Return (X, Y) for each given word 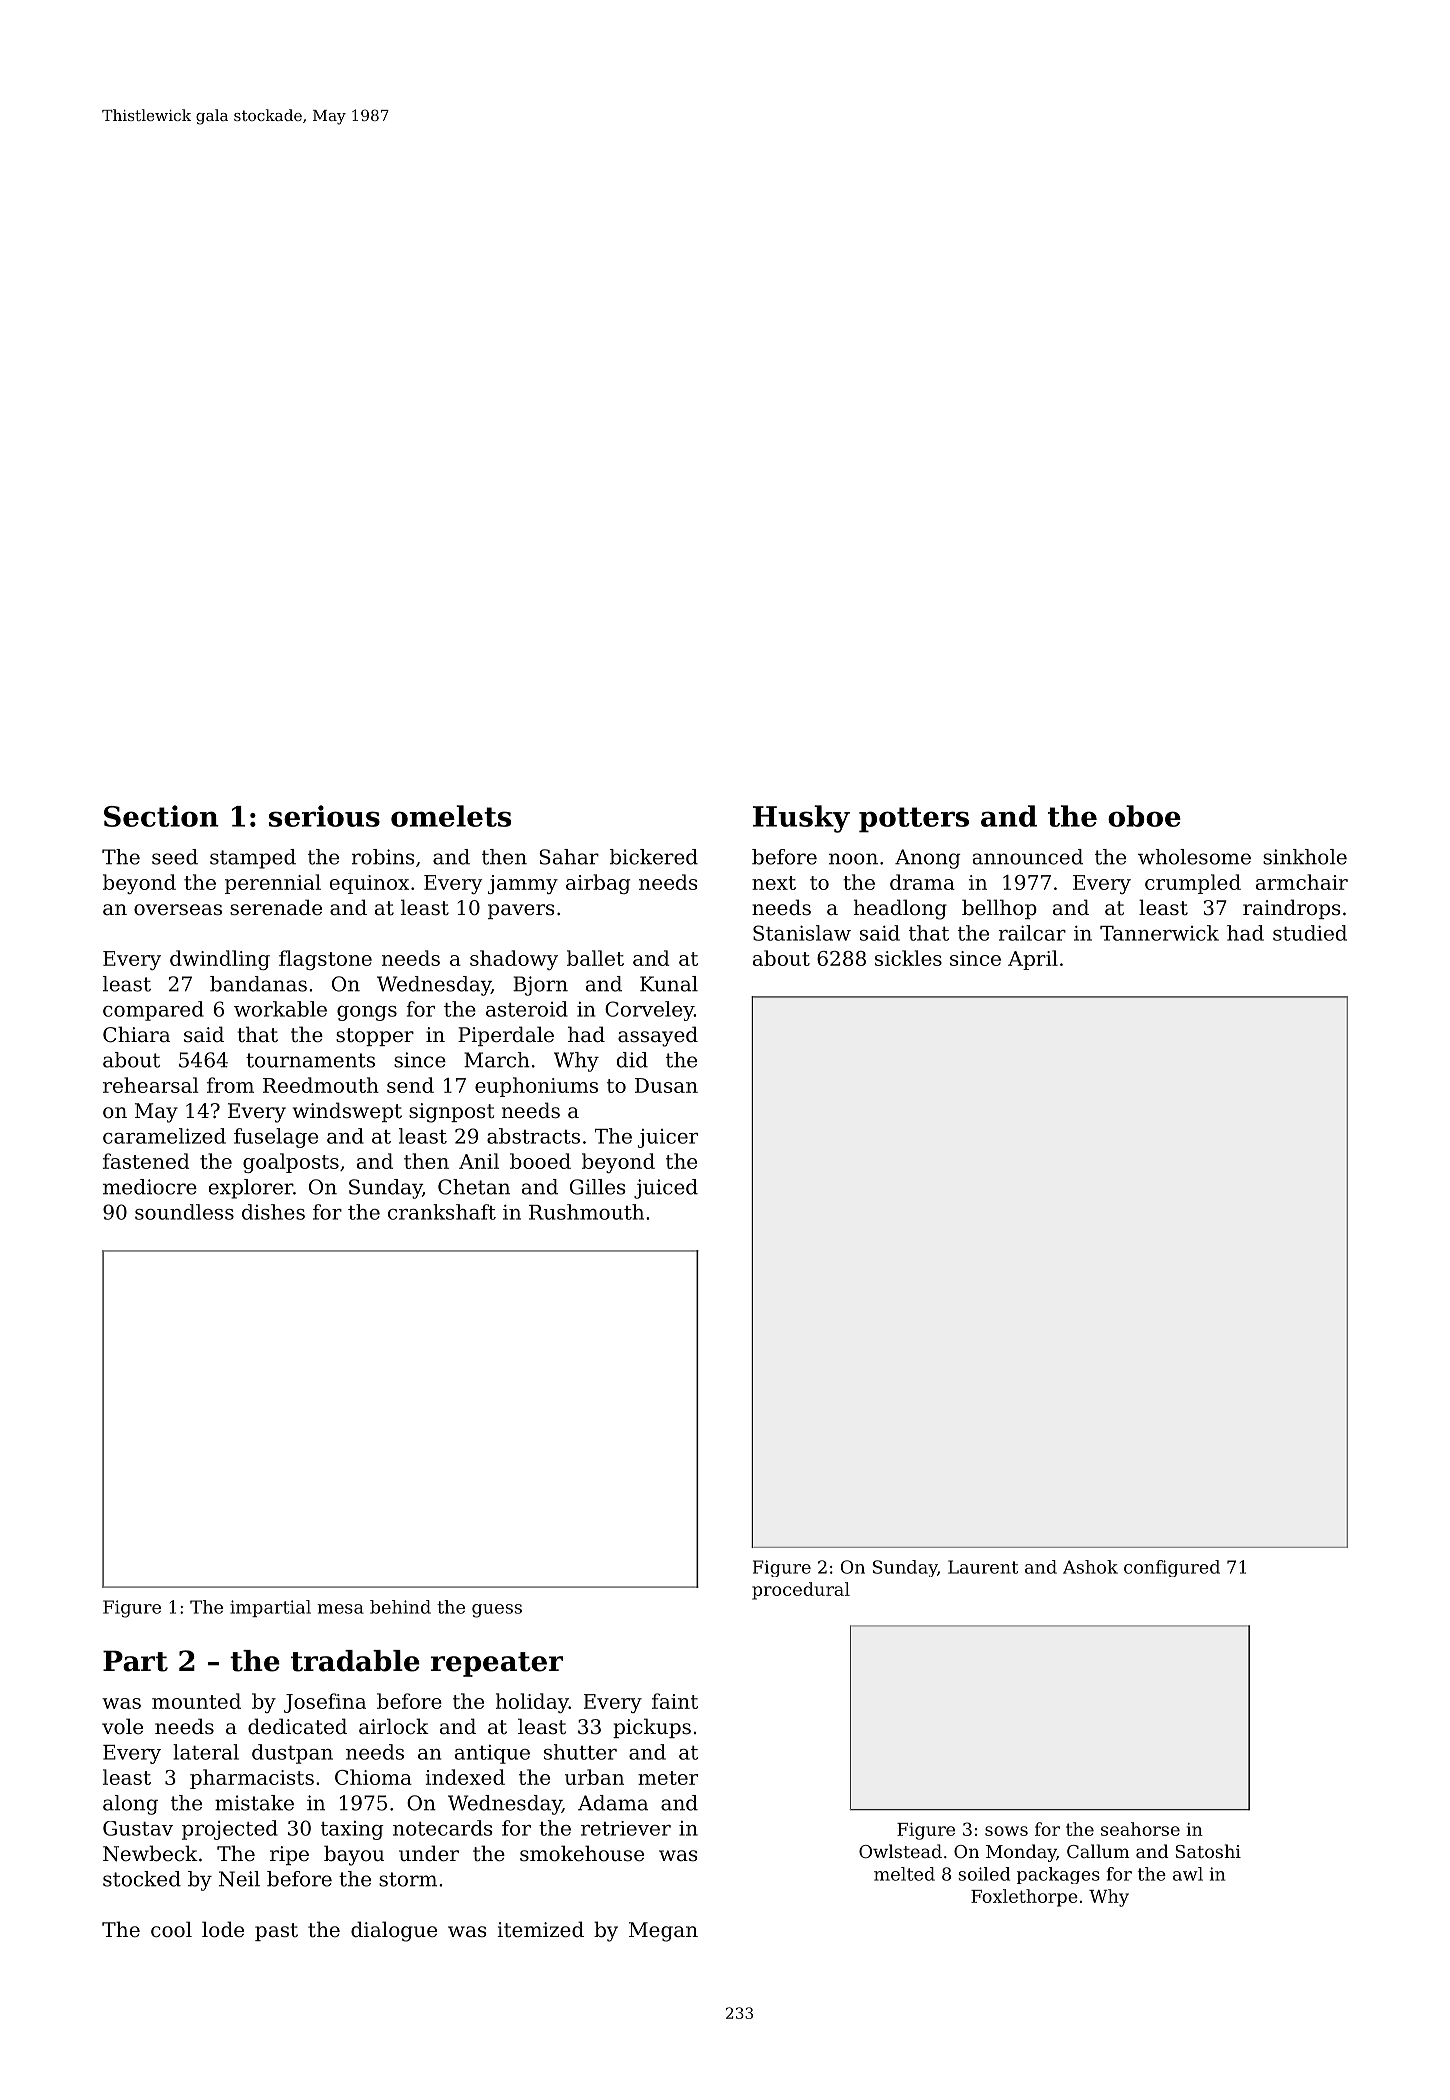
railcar (1032, 933)
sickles (908, 958)
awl (1188, 1874)
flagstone (325, 960)
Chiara (136, 1034)
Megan (663, 1932)
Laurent (983, 1567)
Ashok (1090, 1567)
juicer (668, 1138)
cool (171, 1929)
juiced (666, 1189)
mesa (340, 1609)
